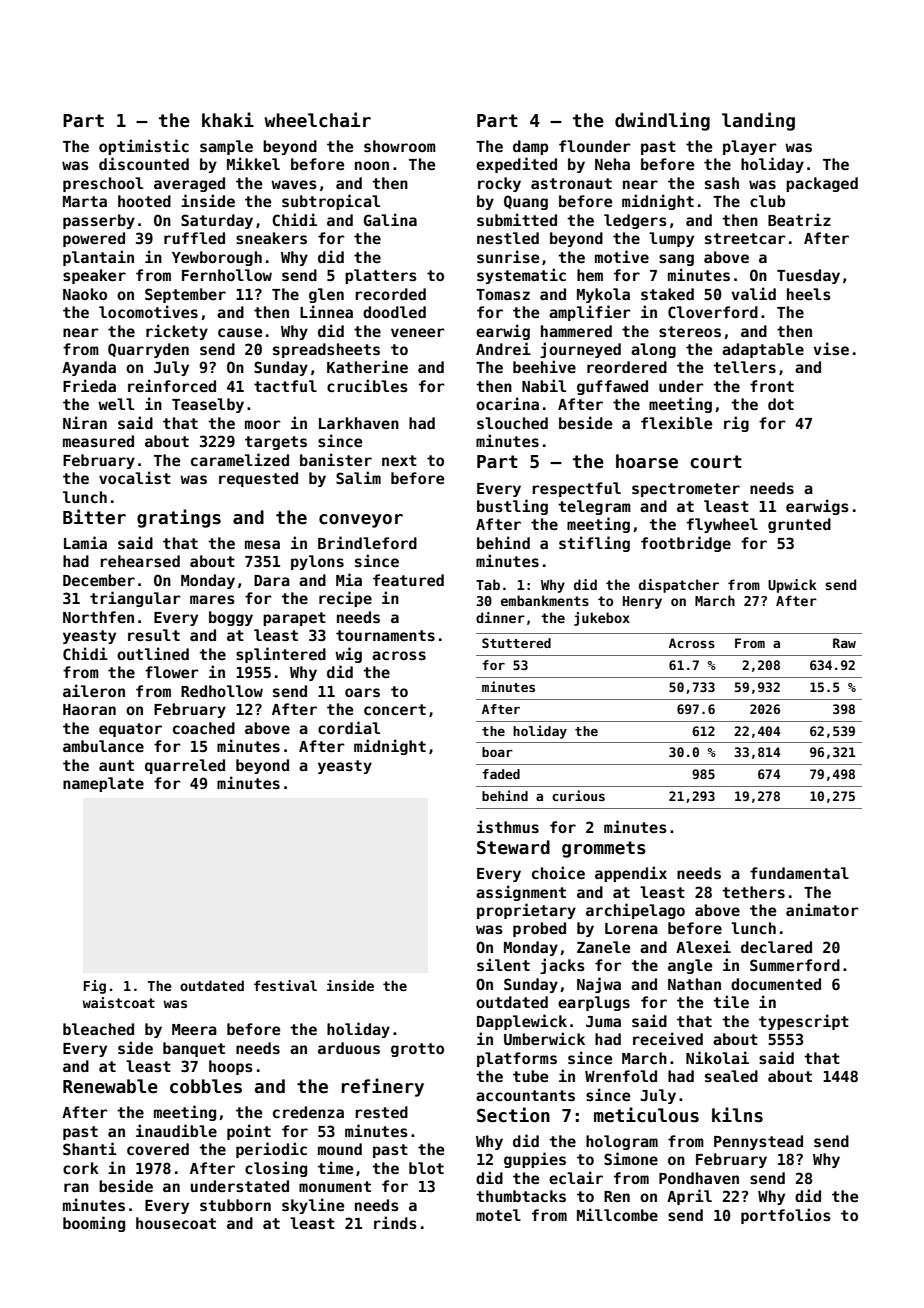  What do you see at coordinates (217, 221) in the page?
I see `Saturday` at bounding box center [217, 221].
